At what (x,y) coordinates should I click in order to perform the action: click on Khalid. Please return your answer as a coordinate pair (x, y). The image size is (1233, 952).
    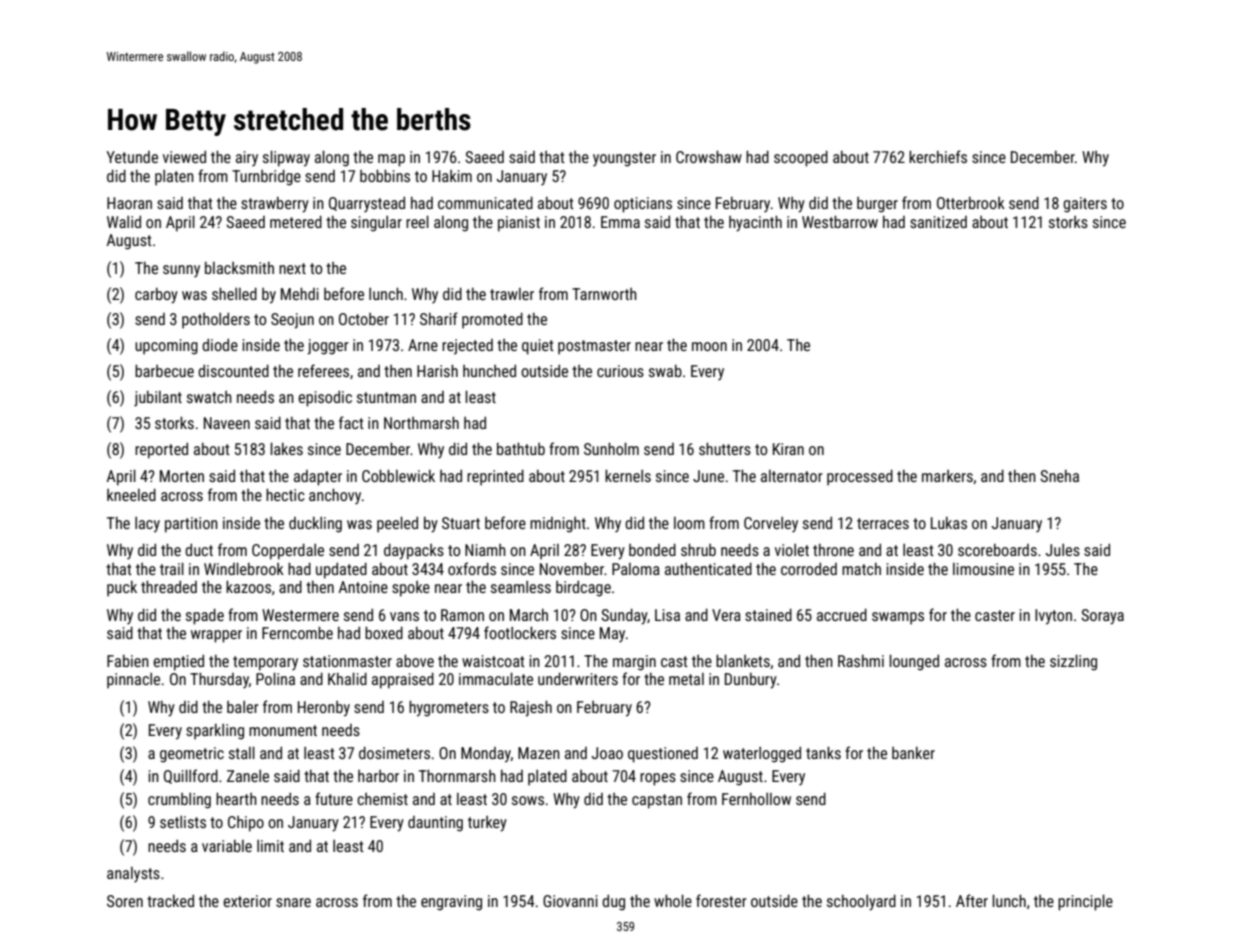
    Looking at the image, I should click on (347, 678).
